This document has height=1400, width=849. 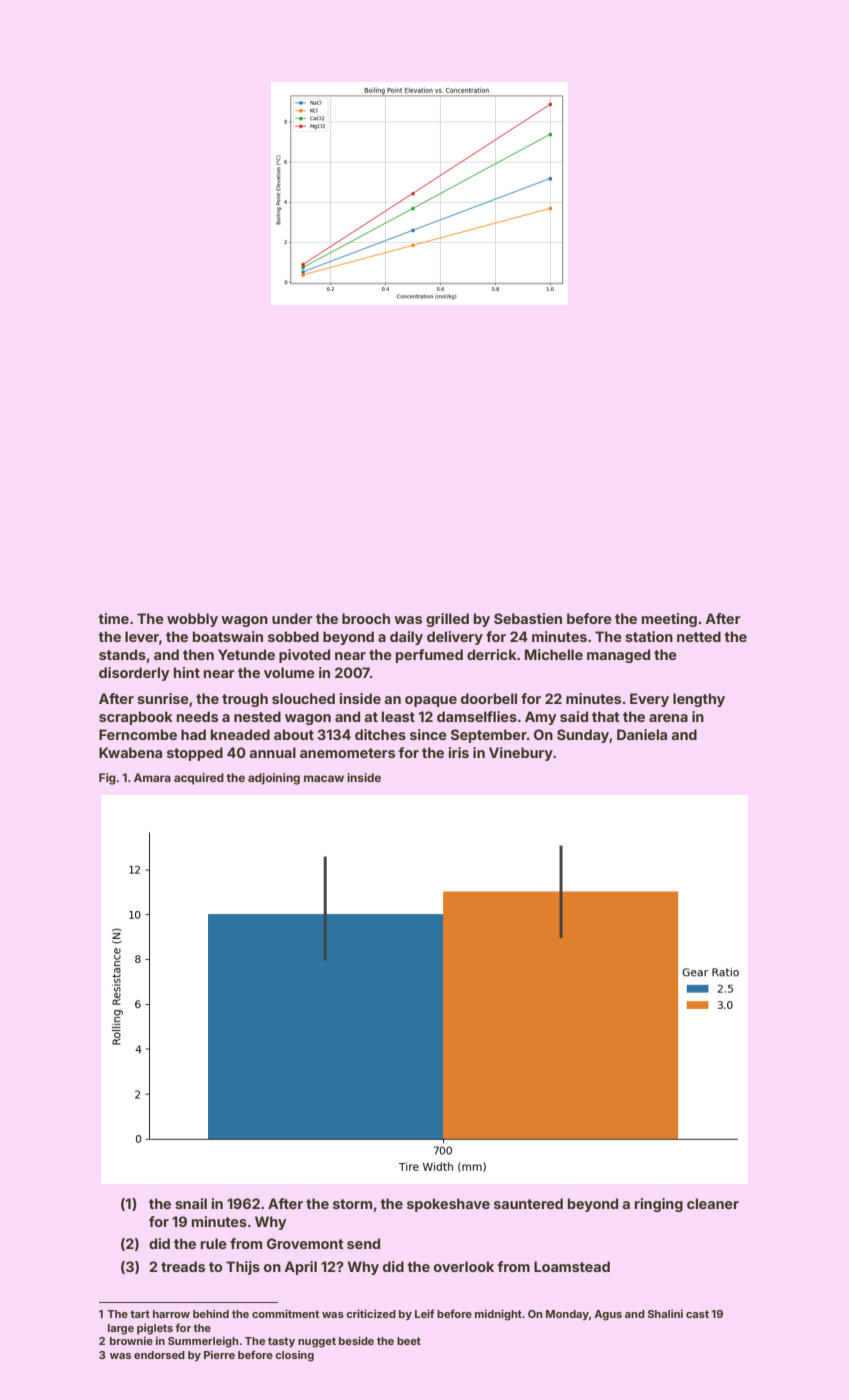 What do you see at coordinates (528, 1203) in the document?
I see `sauntered` at bounding box center [528, 1203].
